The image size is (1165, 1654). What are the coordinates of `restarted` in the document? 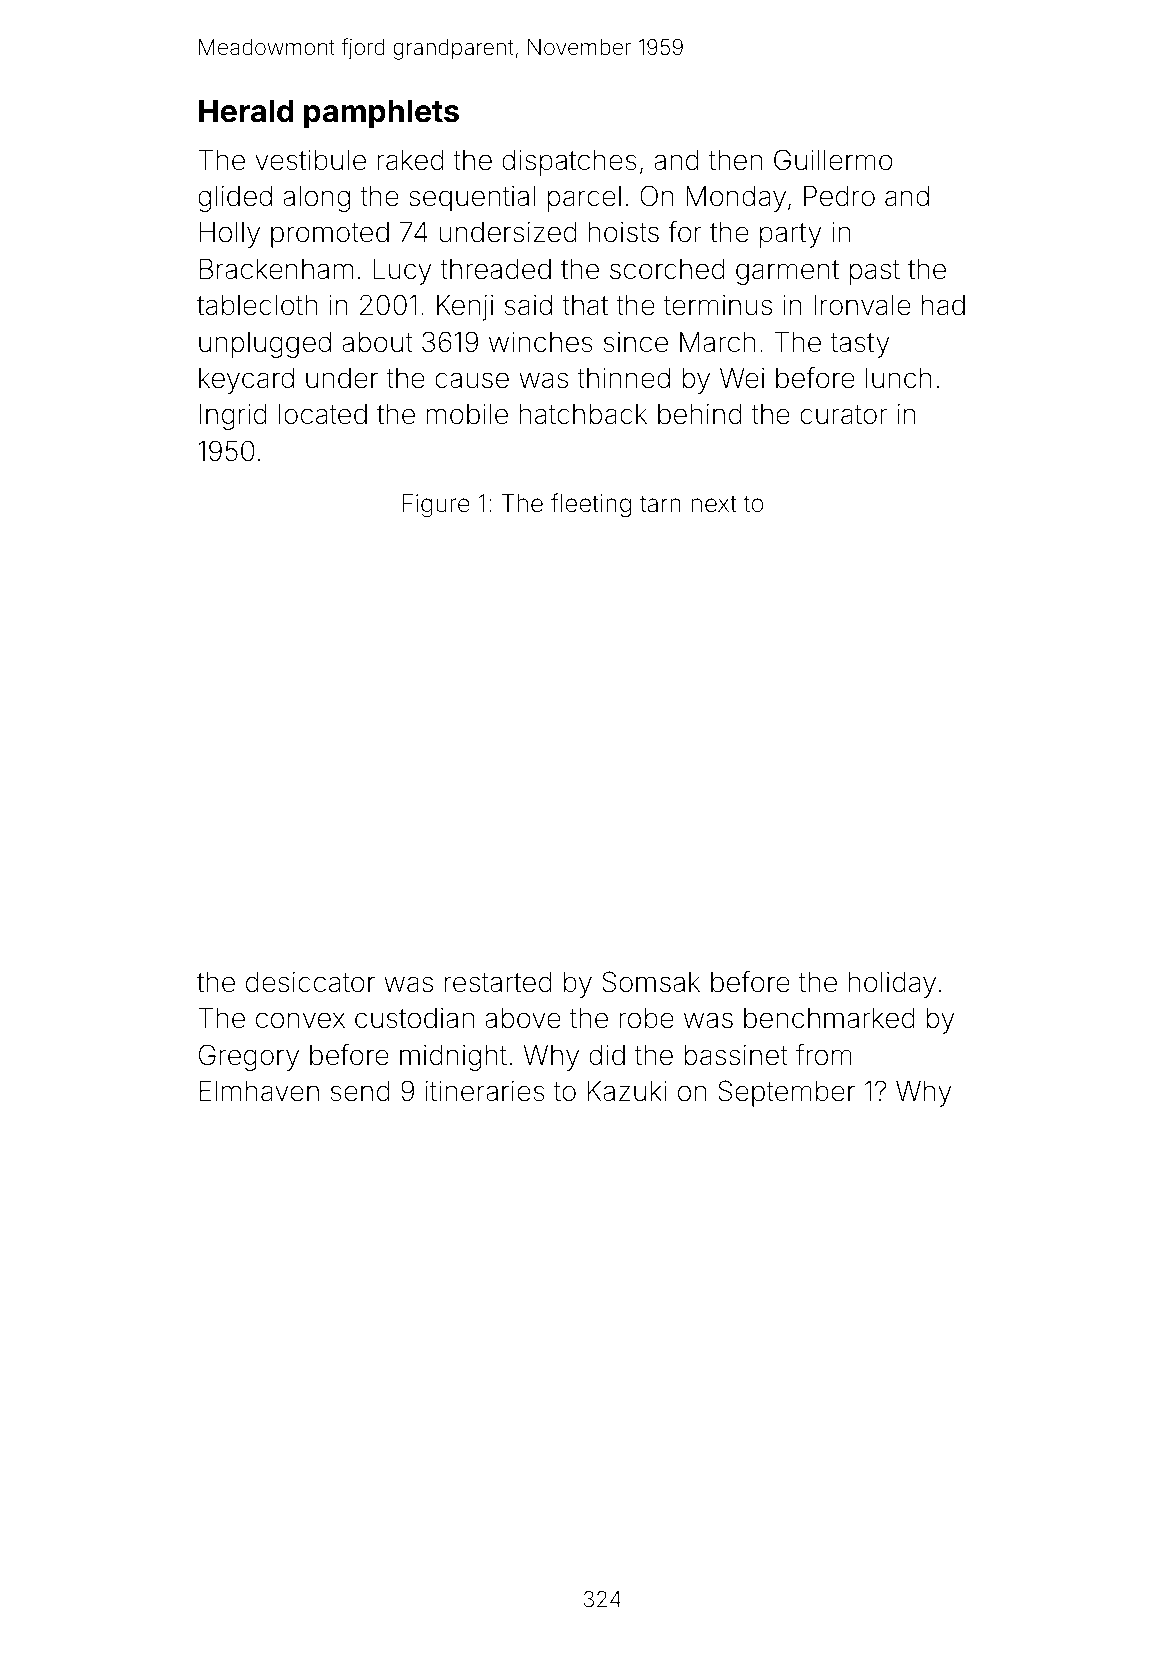 It's located at (498, 982).
